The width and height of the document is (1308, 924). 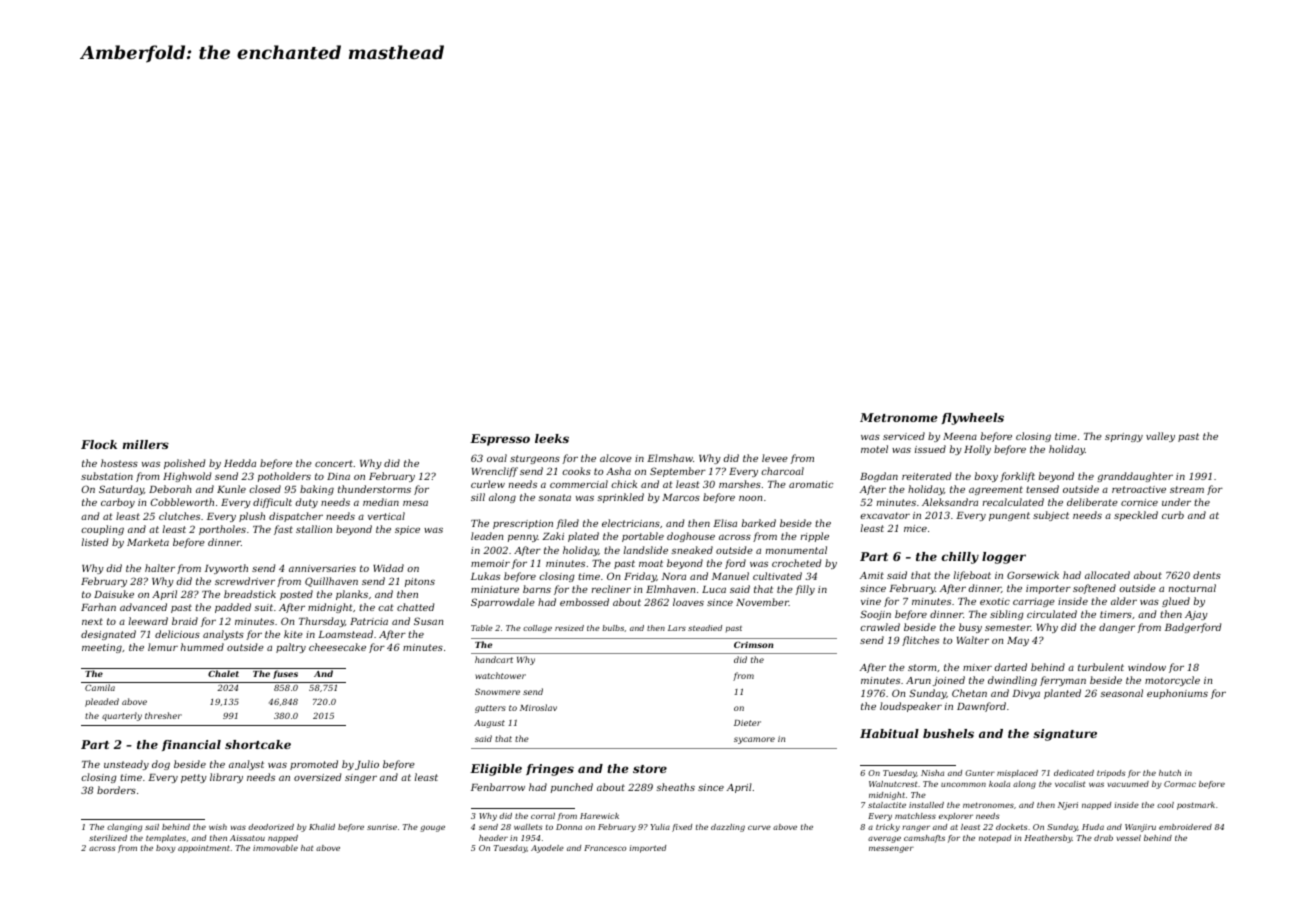 What do you see at coordinates (875, 615) in the document?
I see `Soojin` at bounding box center [875, 615].
